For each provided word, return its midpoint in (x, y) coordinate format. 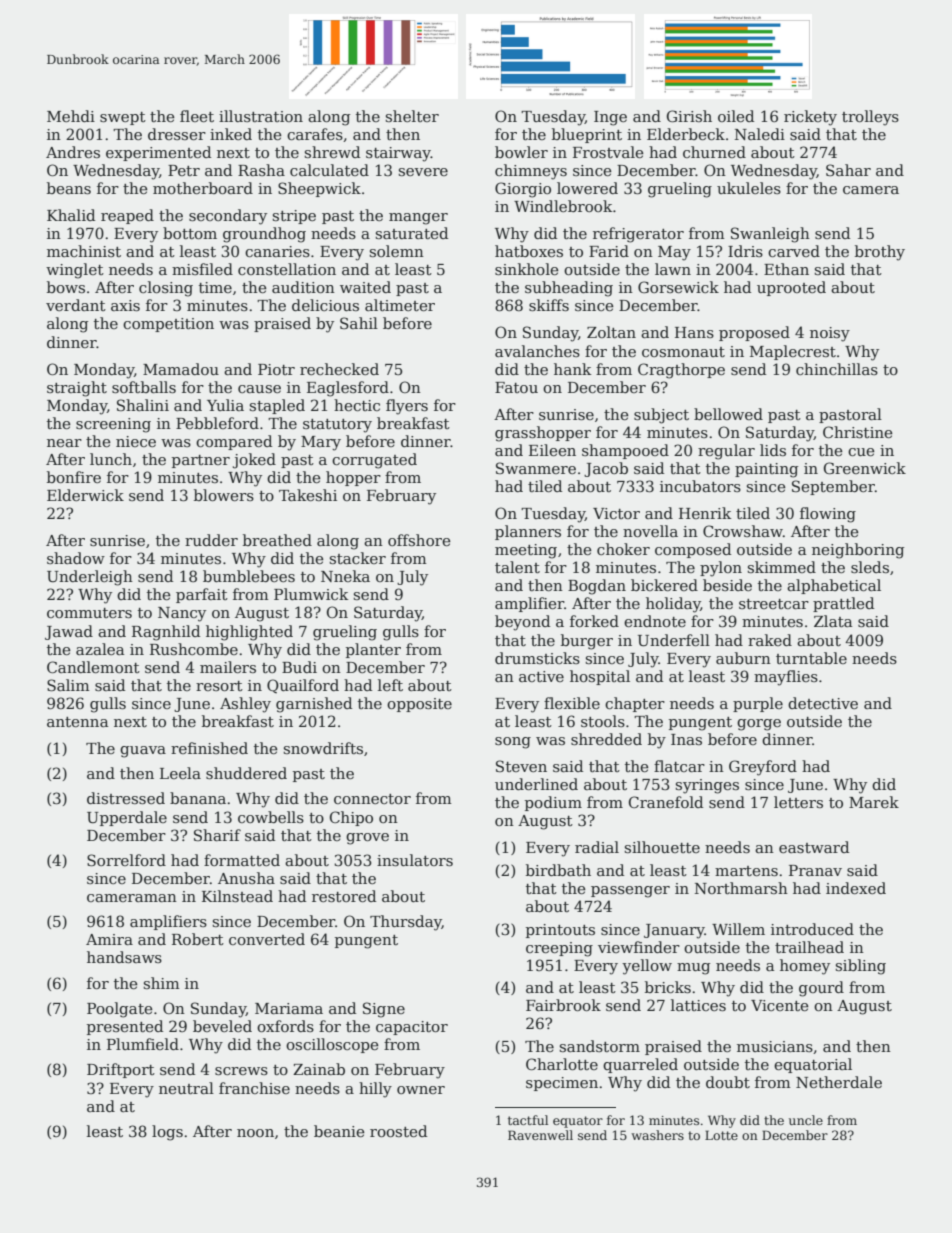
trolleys (870, 118)
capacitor (412, 1028)
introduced (812, 929)
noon (255, 1133)
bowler (521, 152)
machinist (84, 251)
